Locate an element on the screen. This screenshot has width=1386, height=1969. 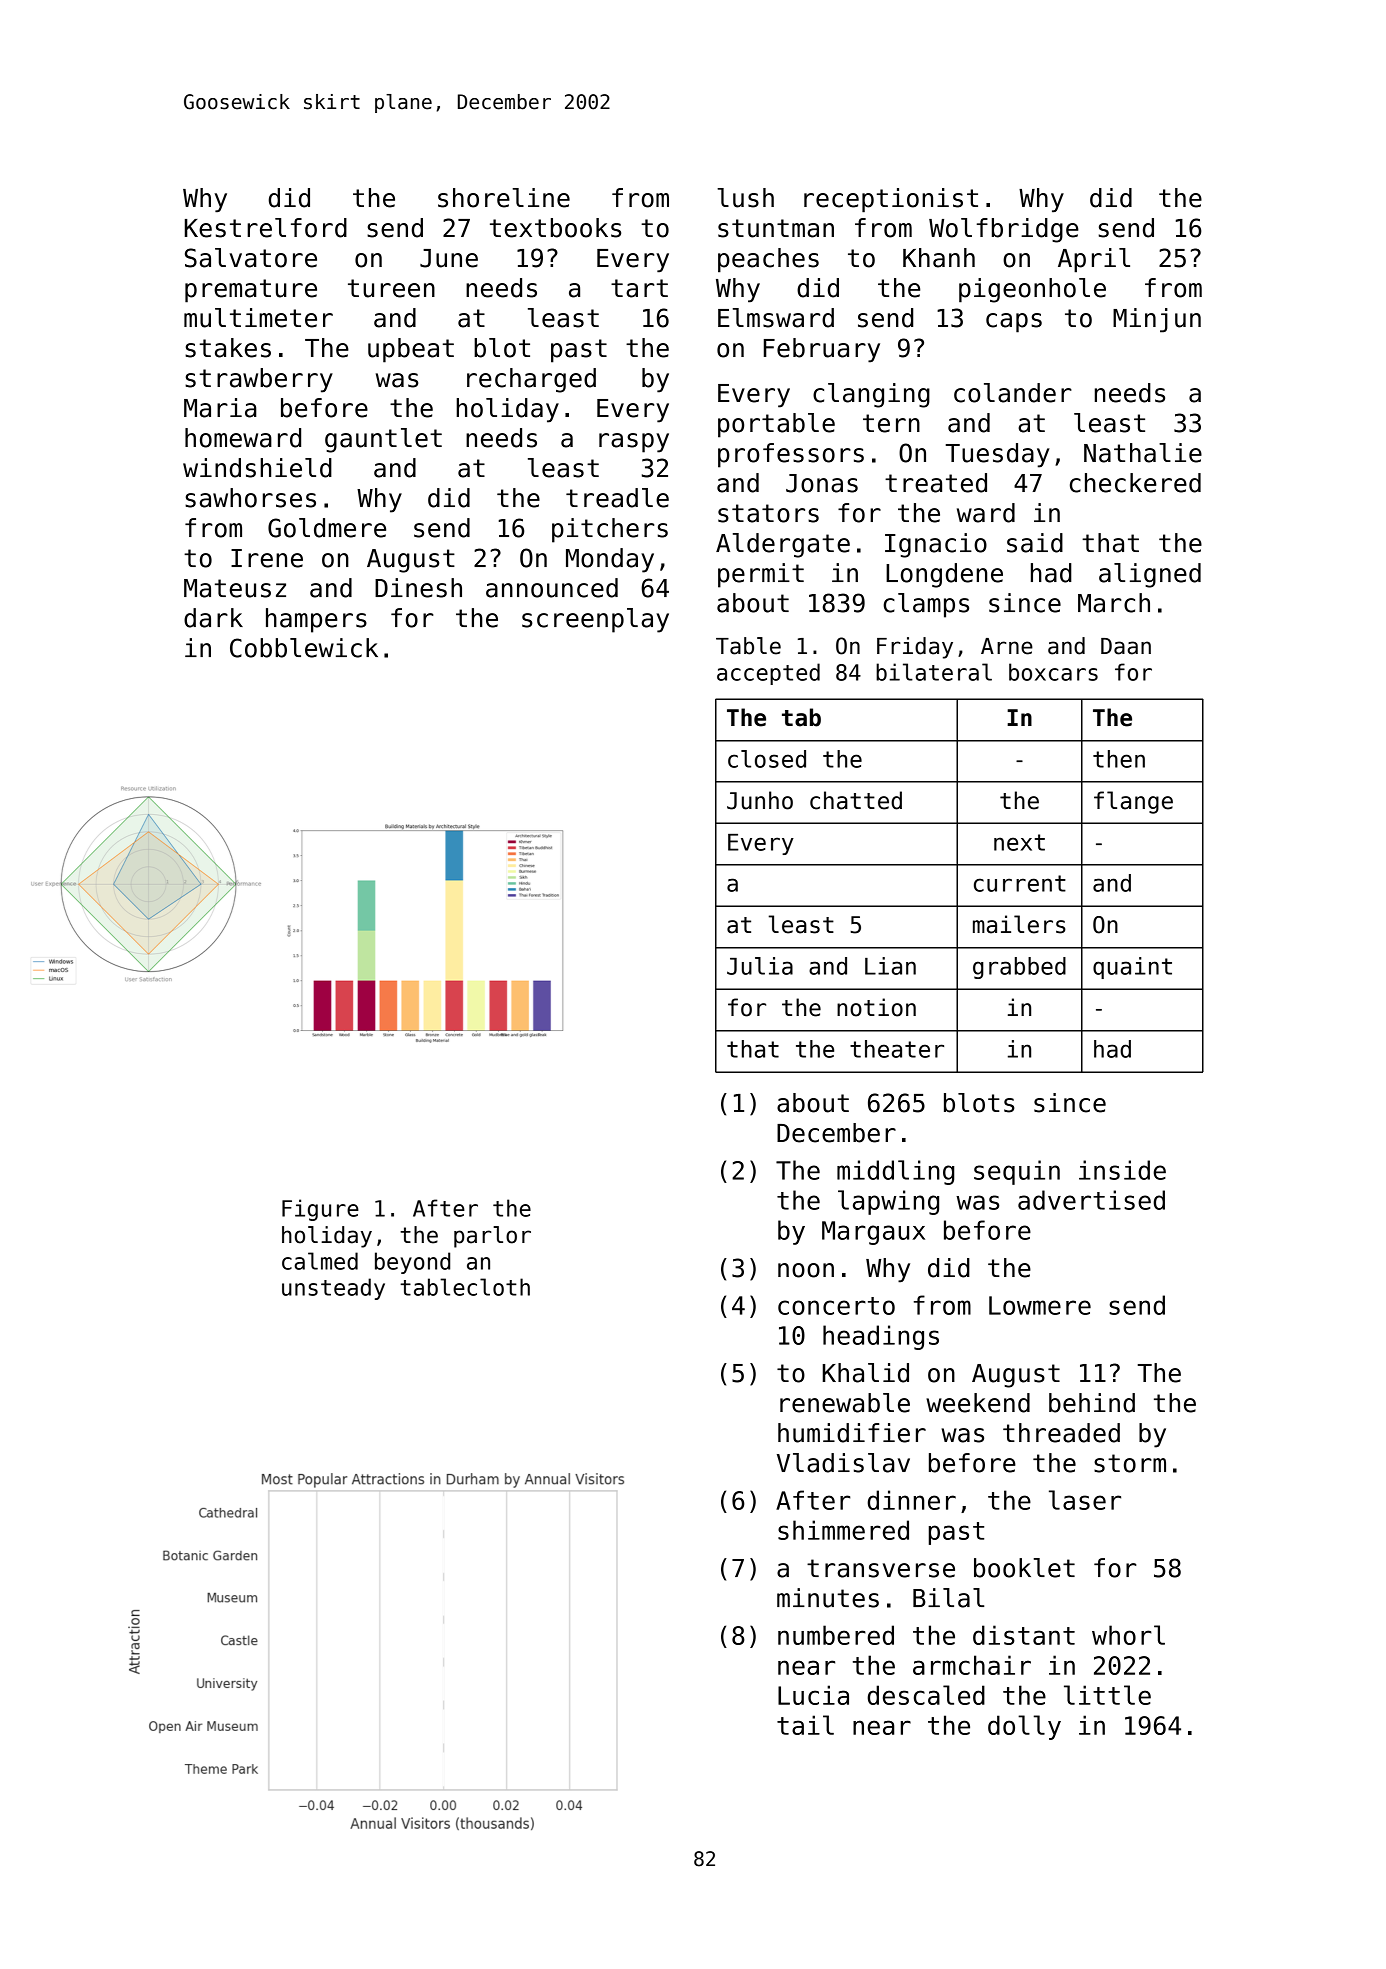
closed is located at coordinates (767, 759).
